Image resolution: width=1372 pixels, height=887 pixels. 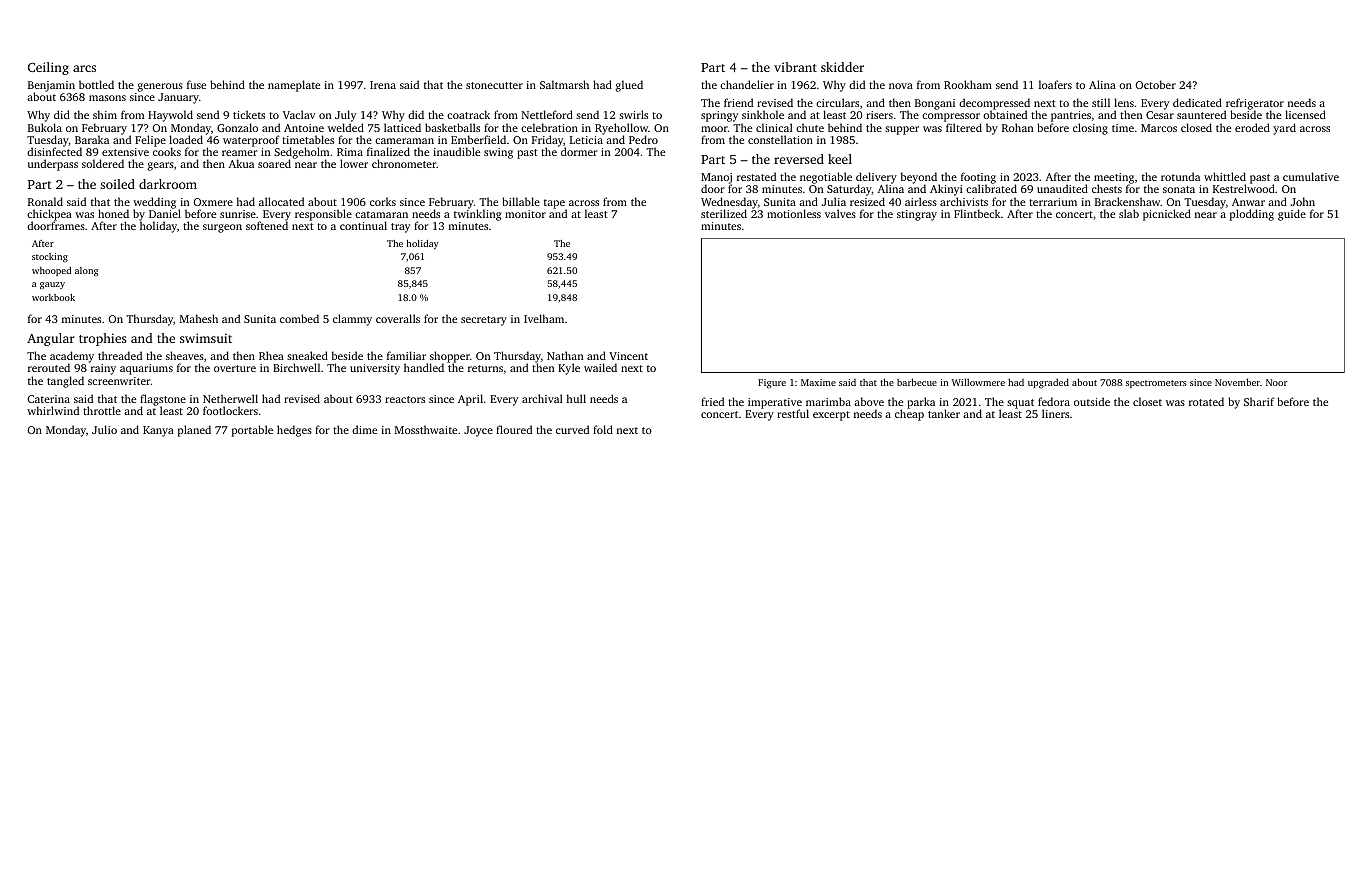 I want to click on constellation, so click(x=780, y=139).
